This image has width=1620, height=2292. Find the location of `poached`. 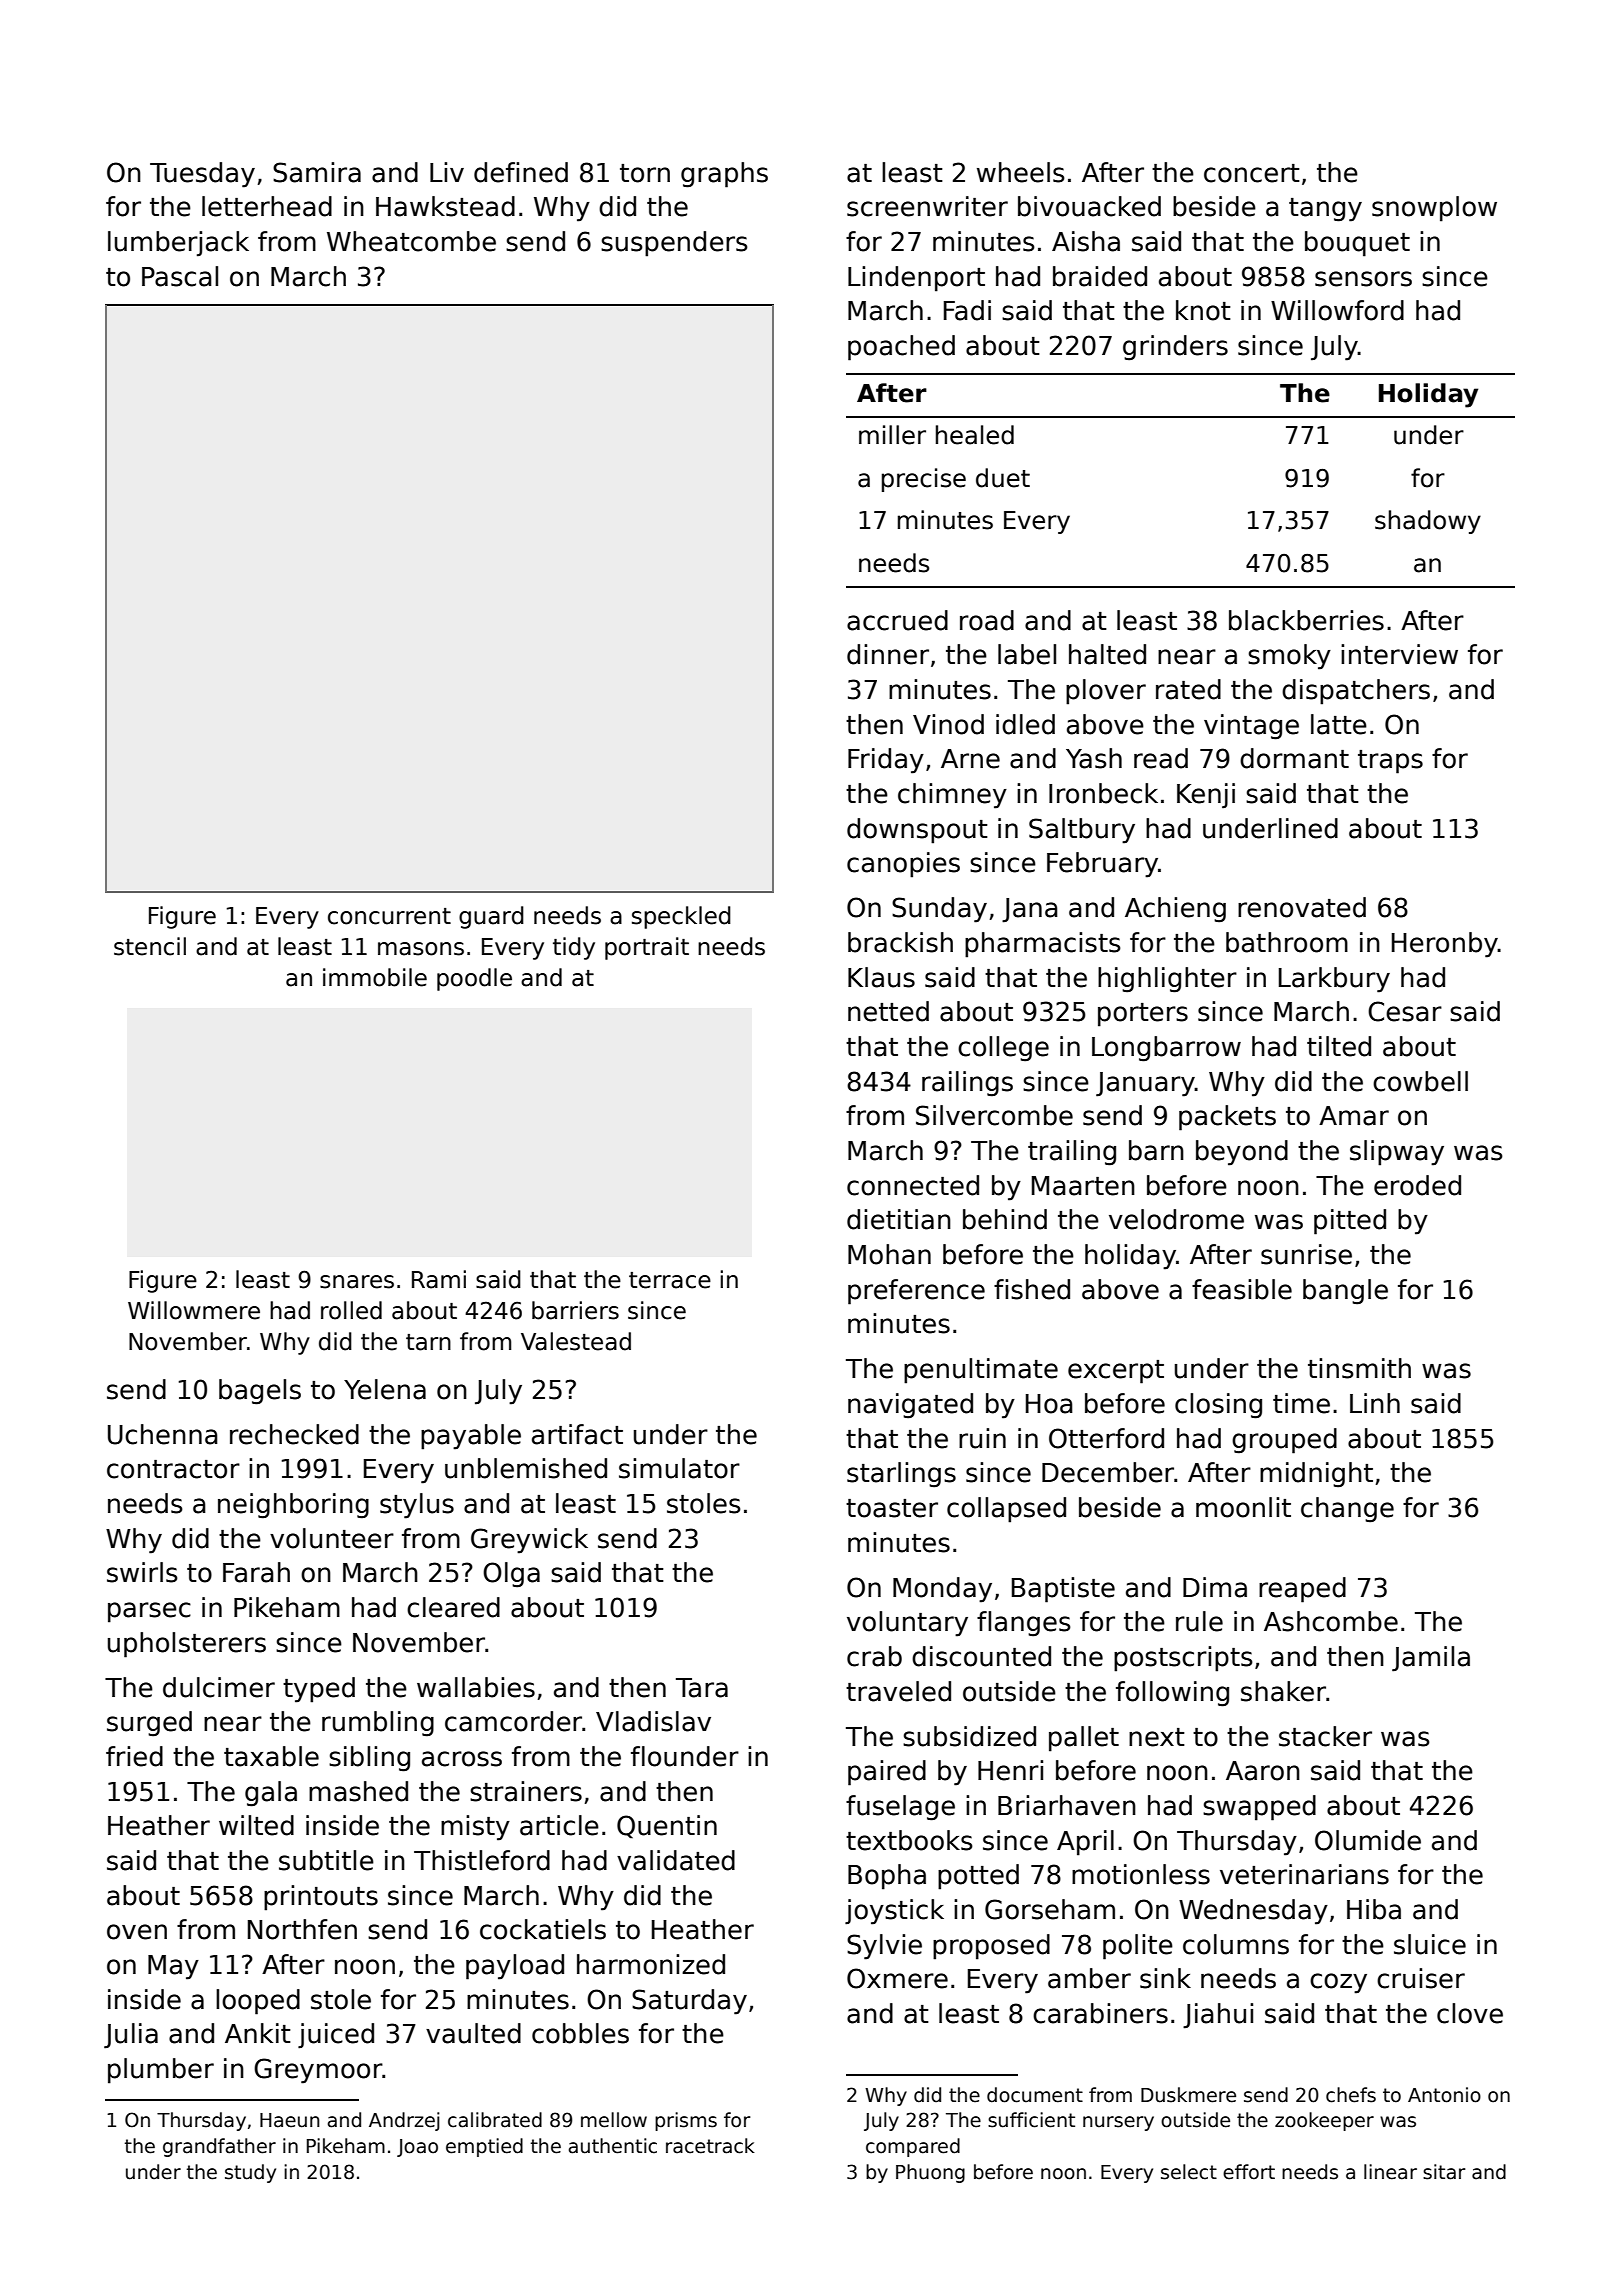

poached is located at coordinates (901, 348).
